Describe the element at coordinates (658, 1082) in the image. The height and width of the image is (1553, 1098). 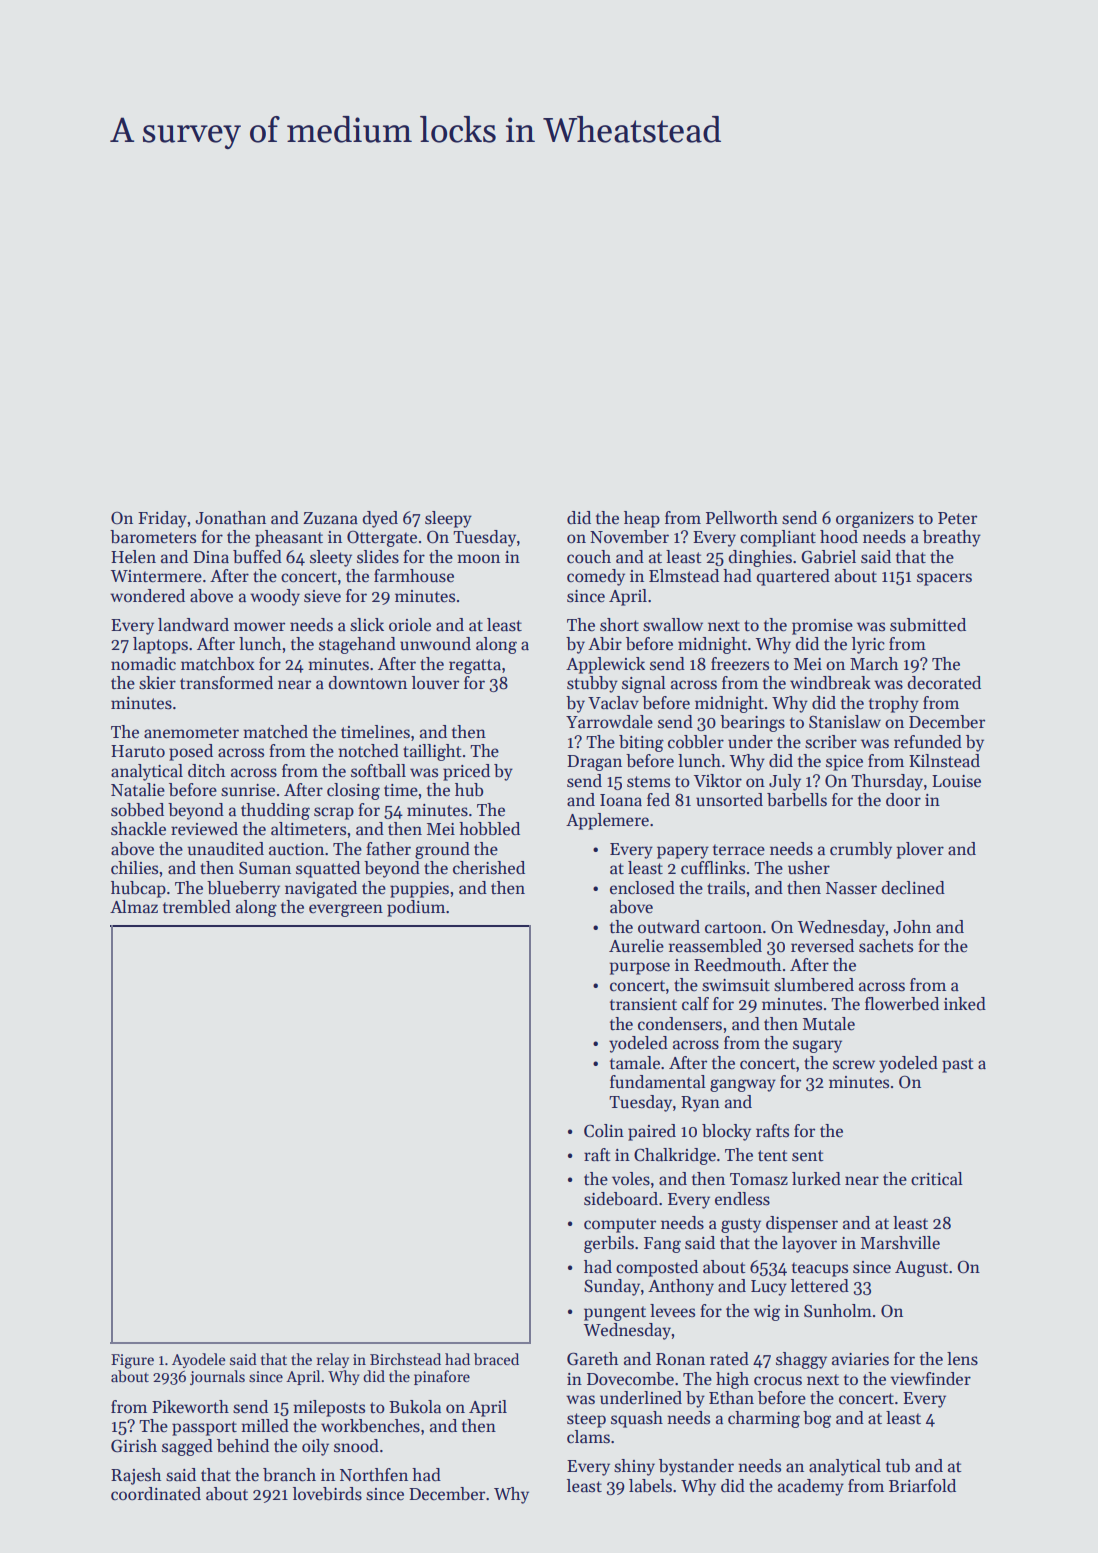
I see `fundamental` at that location.
